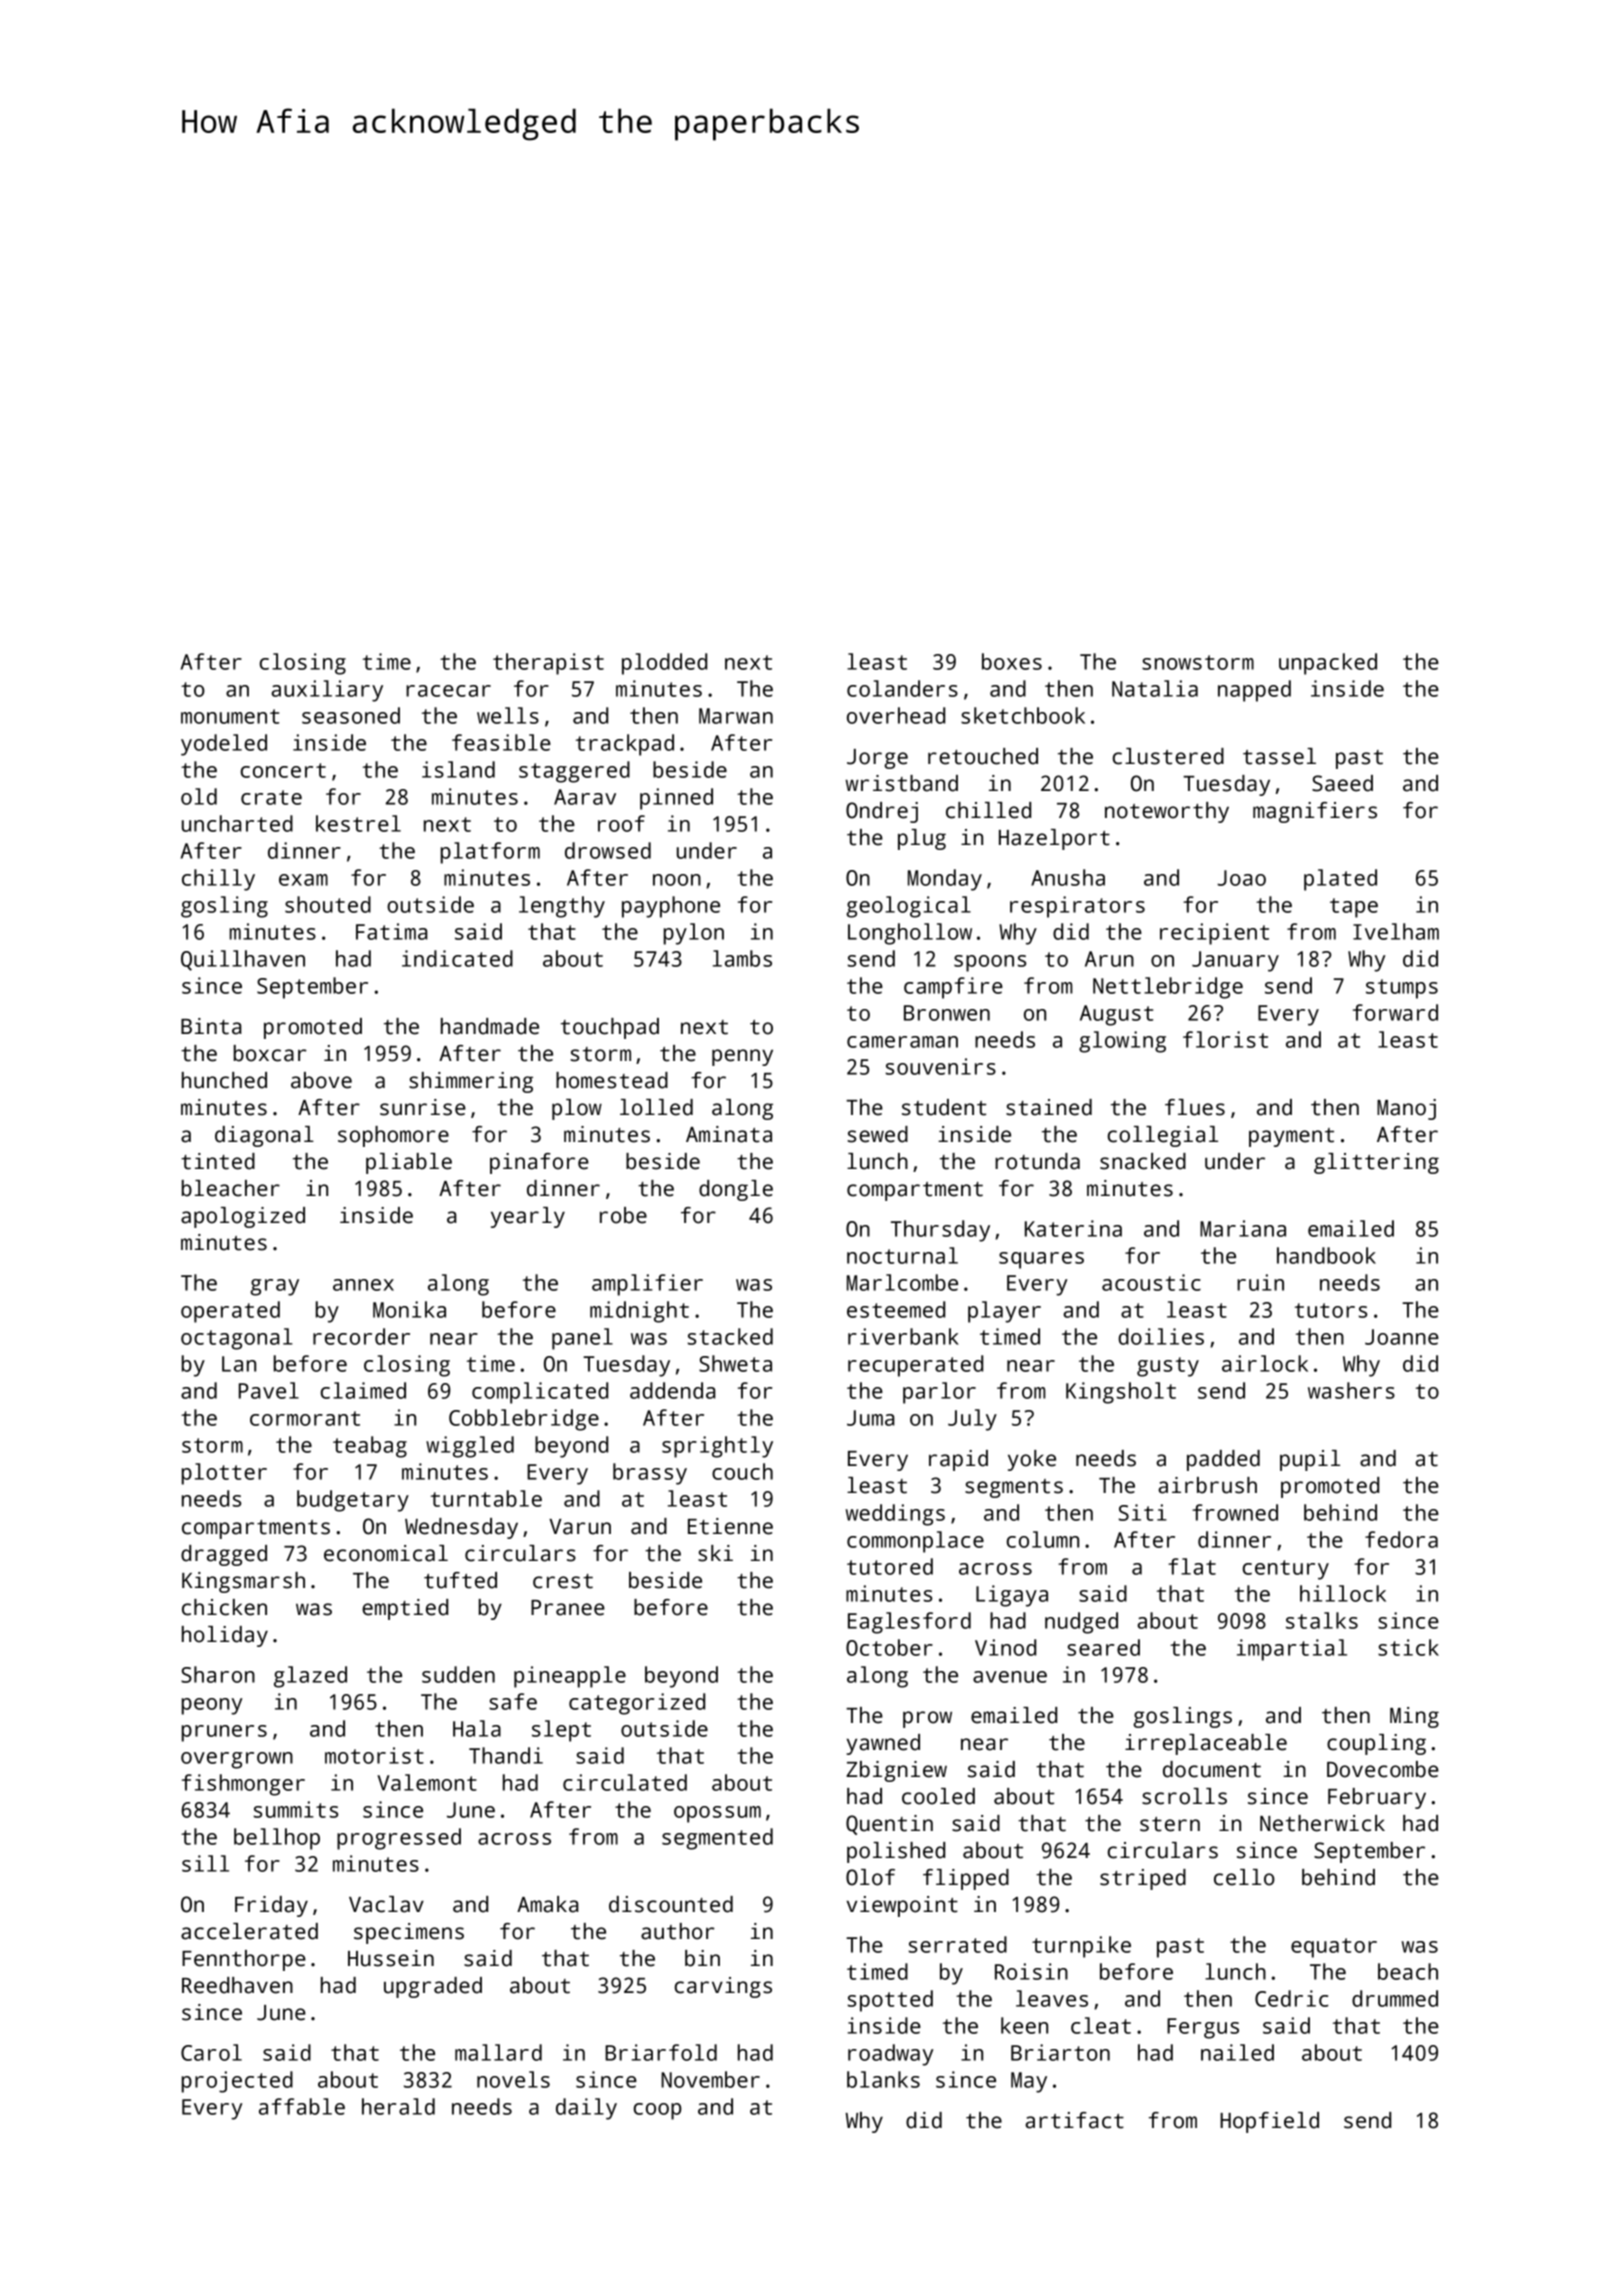 This document has width=1620, height=2292. What do you see at coordinates (1401, 1539) in the document?
I see `fedora` at bounding box center [1401, 1539].
